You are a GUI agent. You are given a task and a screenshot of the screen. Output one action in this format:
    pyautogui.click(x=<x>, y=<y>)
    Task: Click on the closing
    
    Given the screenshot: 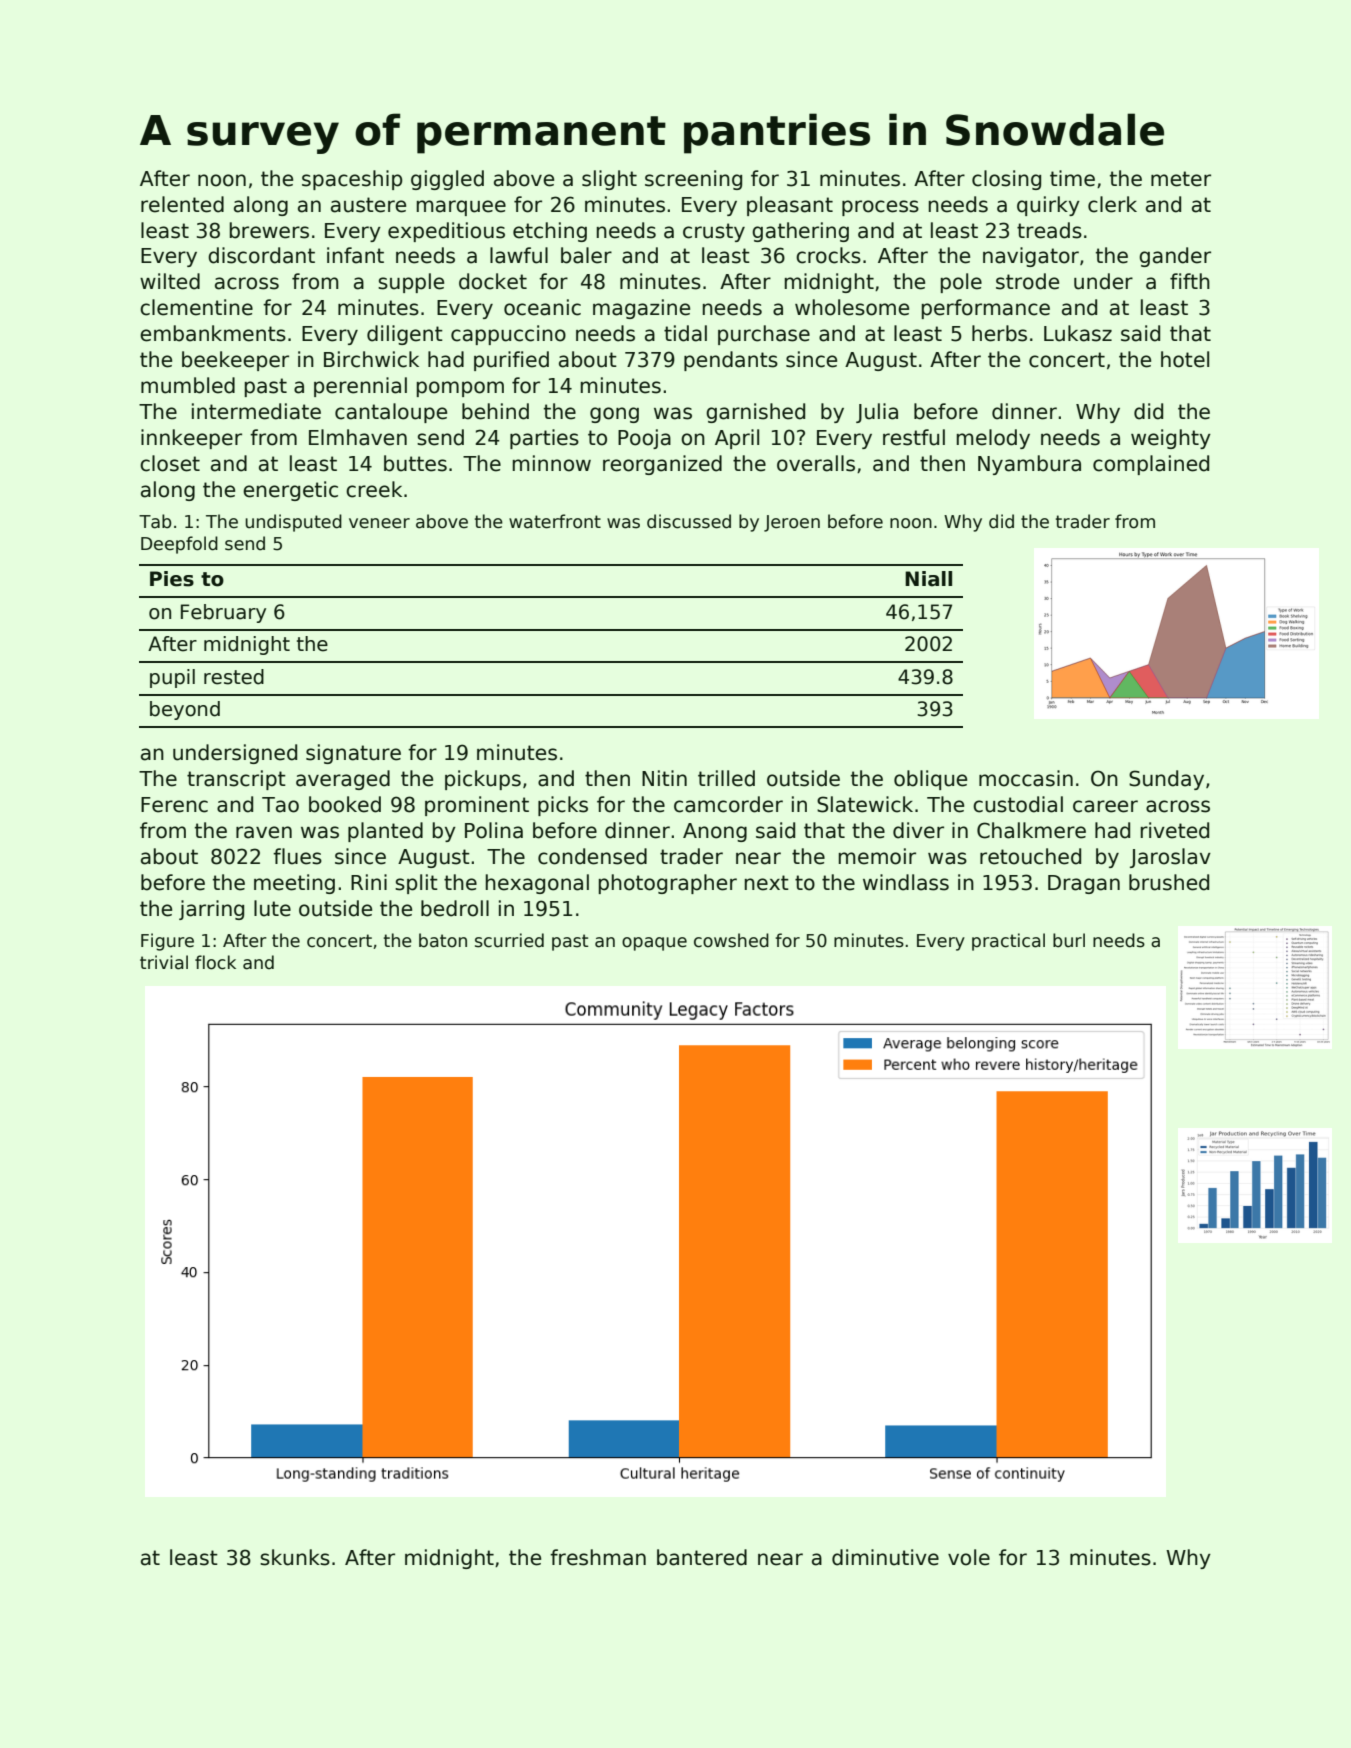 What is the action you would take?
    pyautogui.click(x=1006, y=180)
